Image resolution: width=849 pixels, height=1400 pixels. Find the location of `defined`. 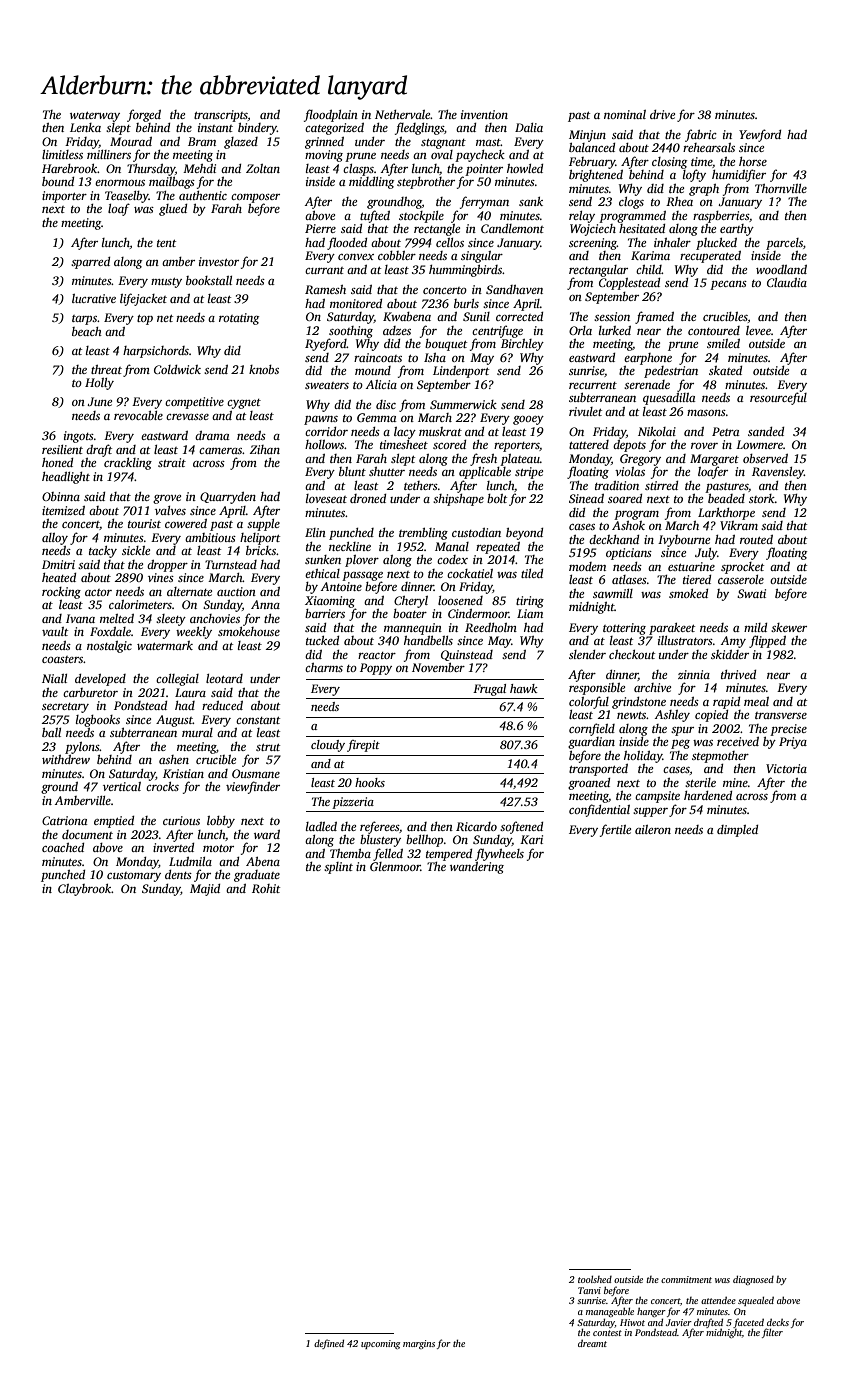

defined is located at coordinates (329, 1344).
